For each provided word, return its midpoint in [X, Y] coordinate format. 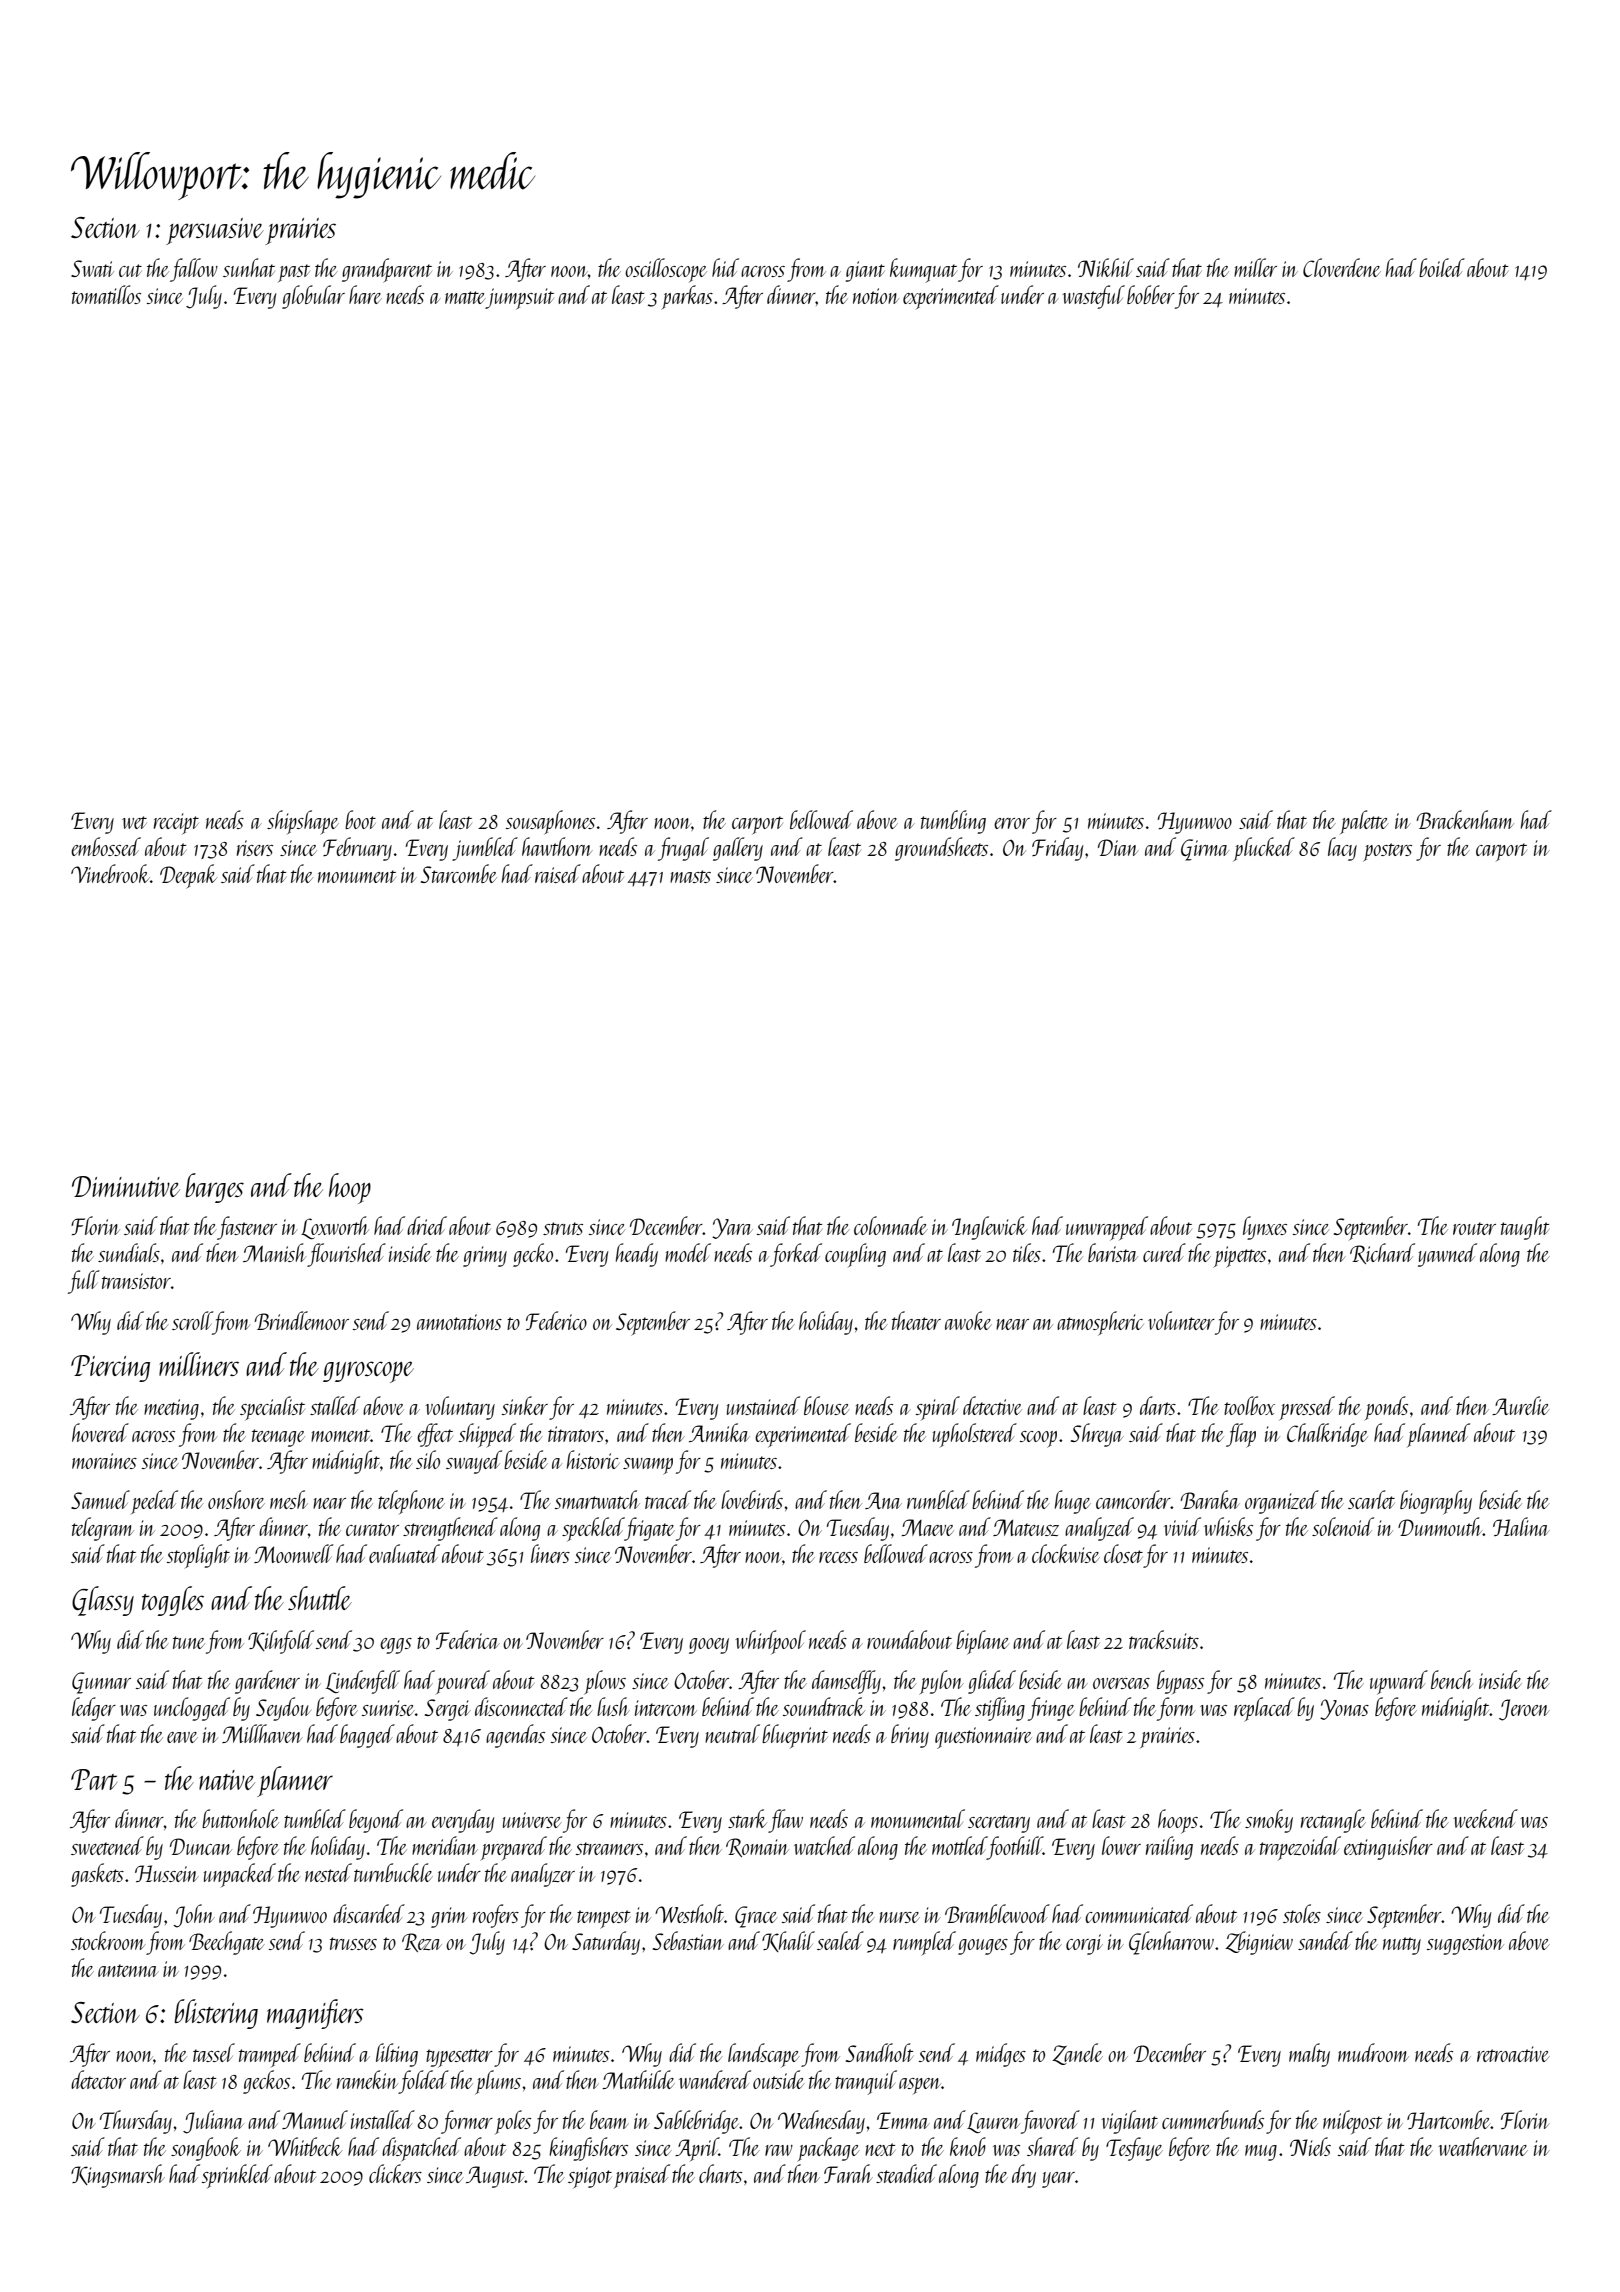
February [357, 849]
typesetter [459, 2058]
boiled [1442, 267]
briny [910, 1736]
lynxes [1265, 1228]
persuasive [215, 231]
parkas [687, 297]
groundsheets [941, 849]
